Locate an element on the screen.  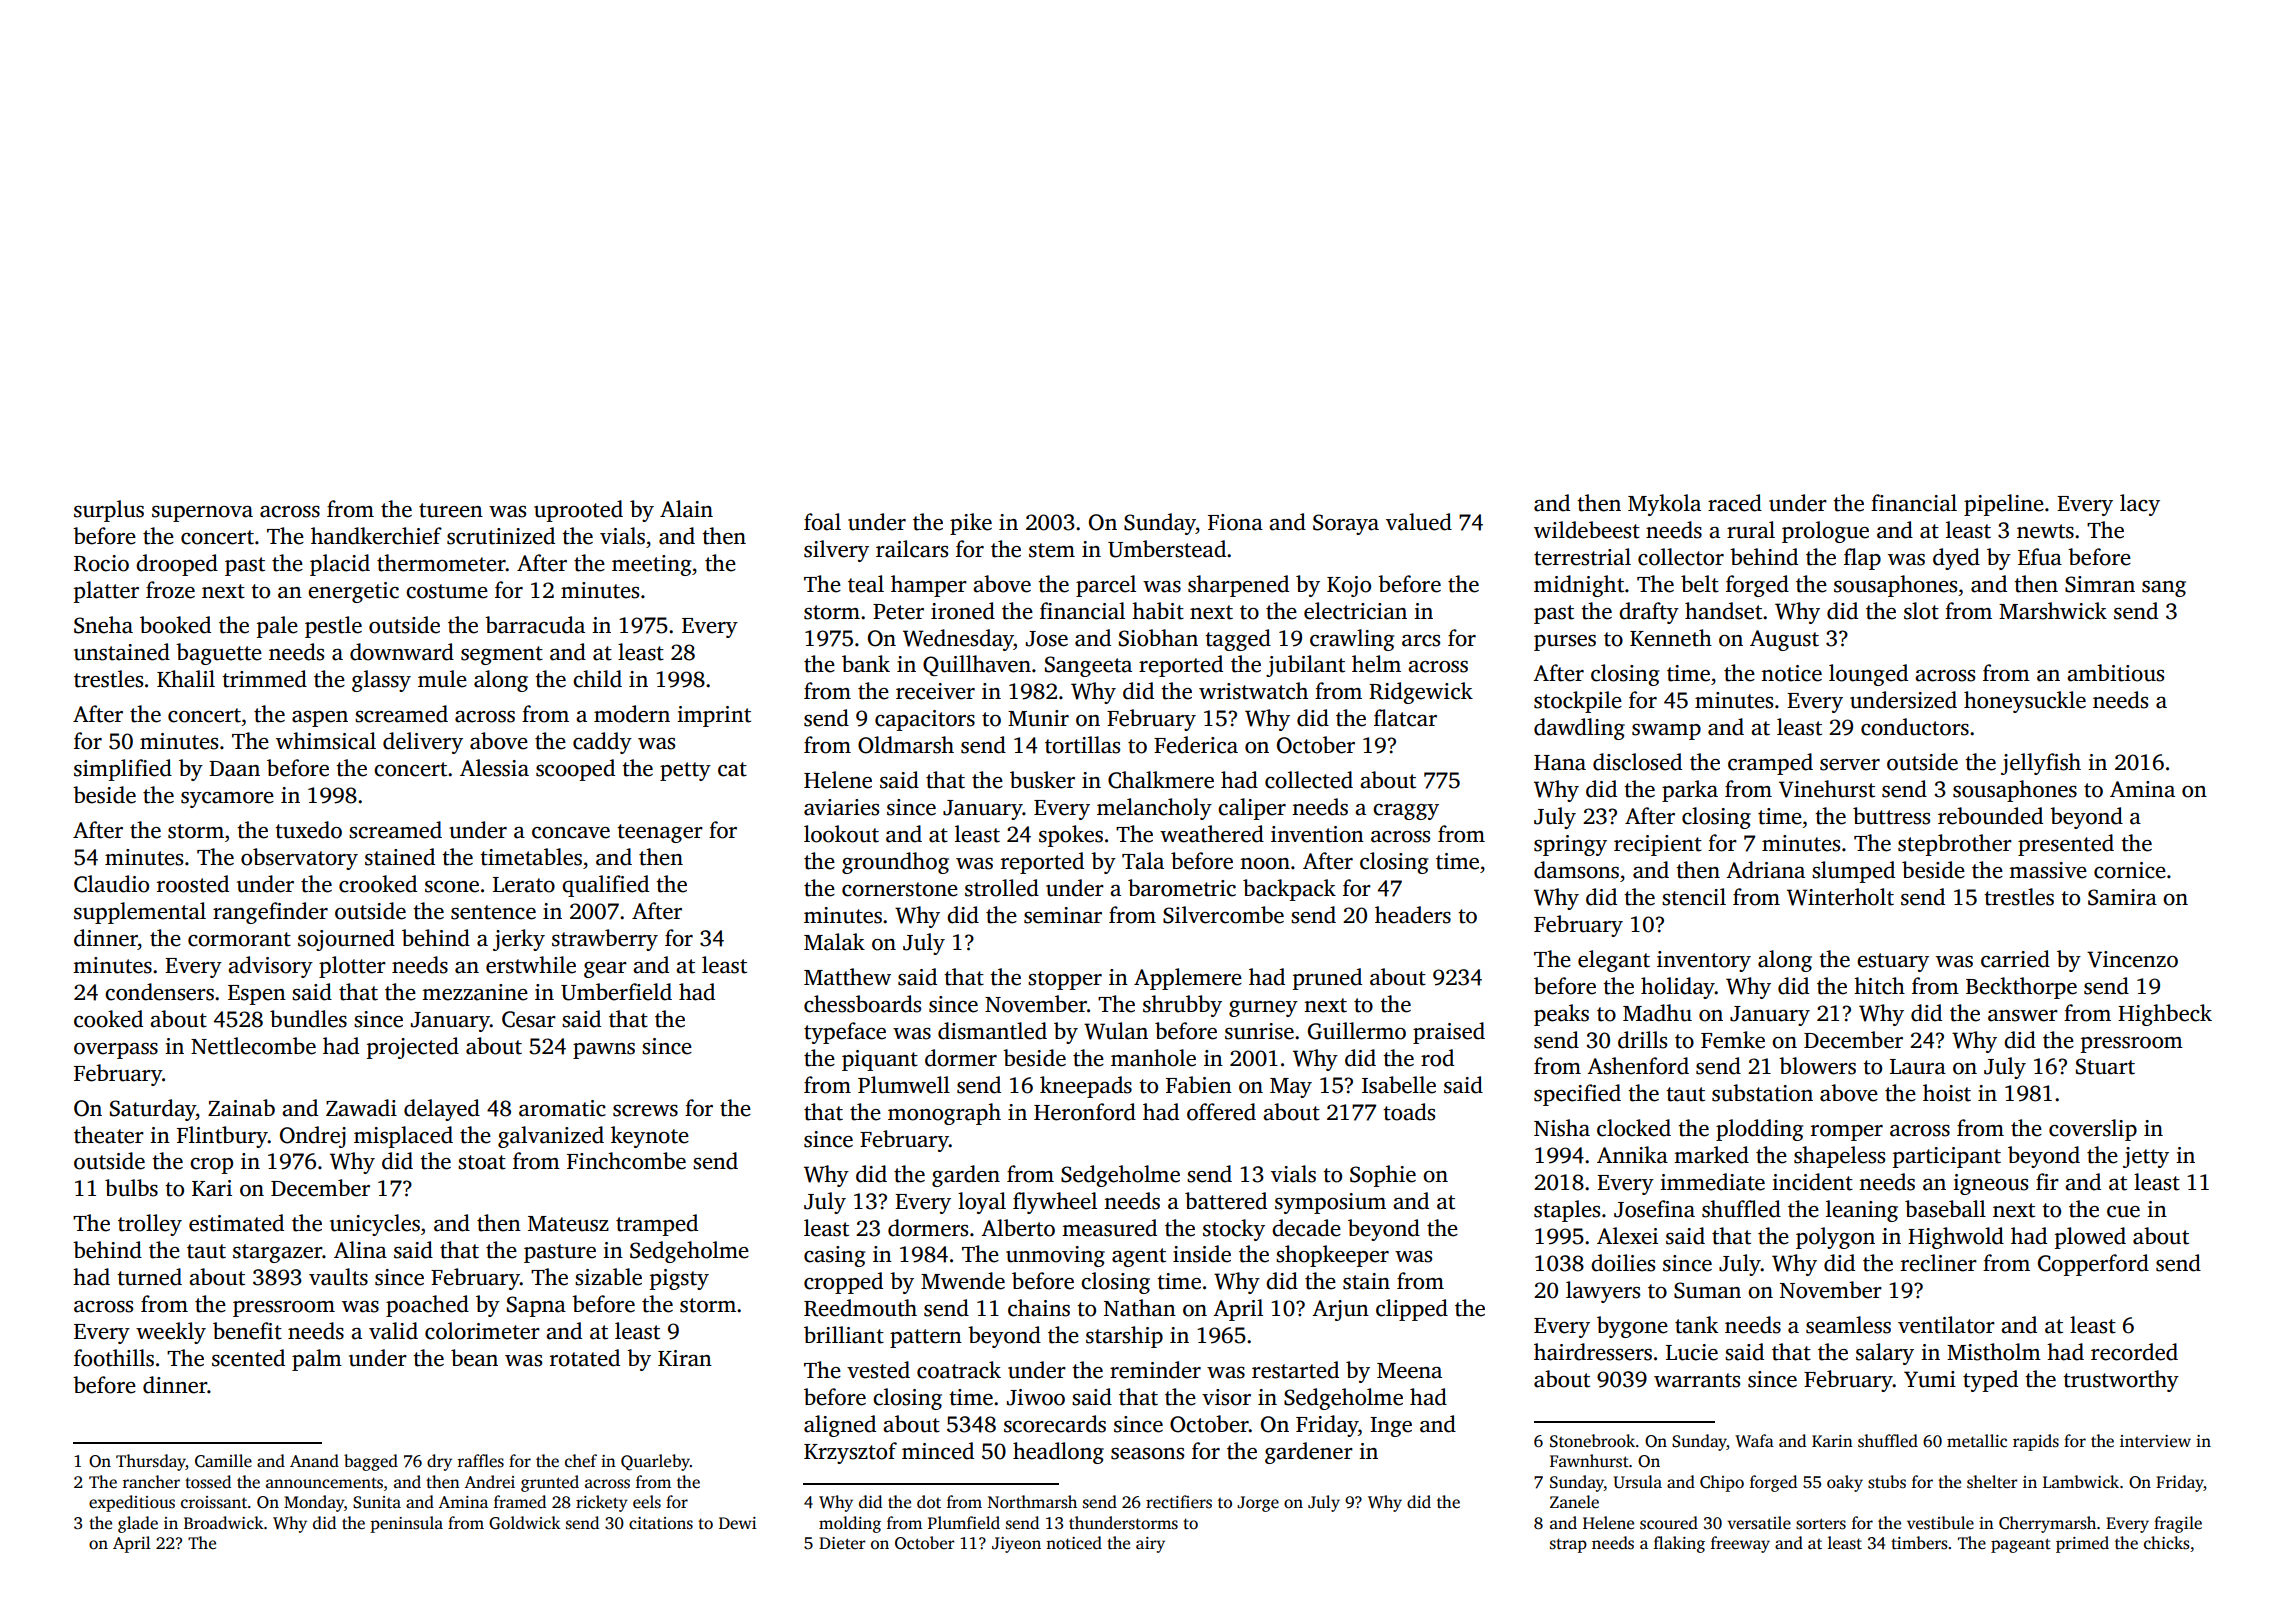
unicycles is located at coordinates (375, 1225).
